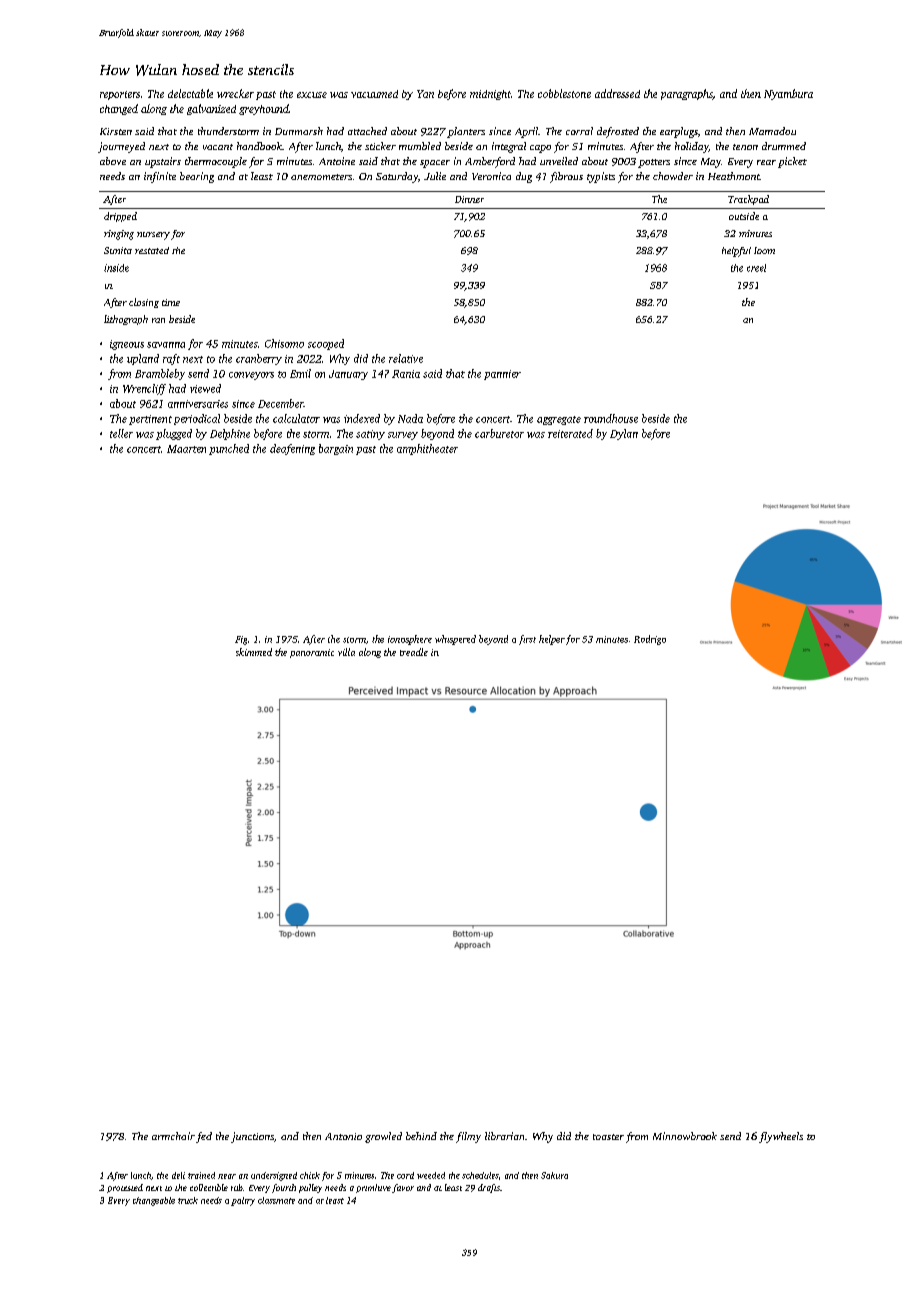 The height and width of the screenshot is (1308, 924). Describe the element at coordinates (154, 1201) in the screenshot. I see `changeable` at that location.
